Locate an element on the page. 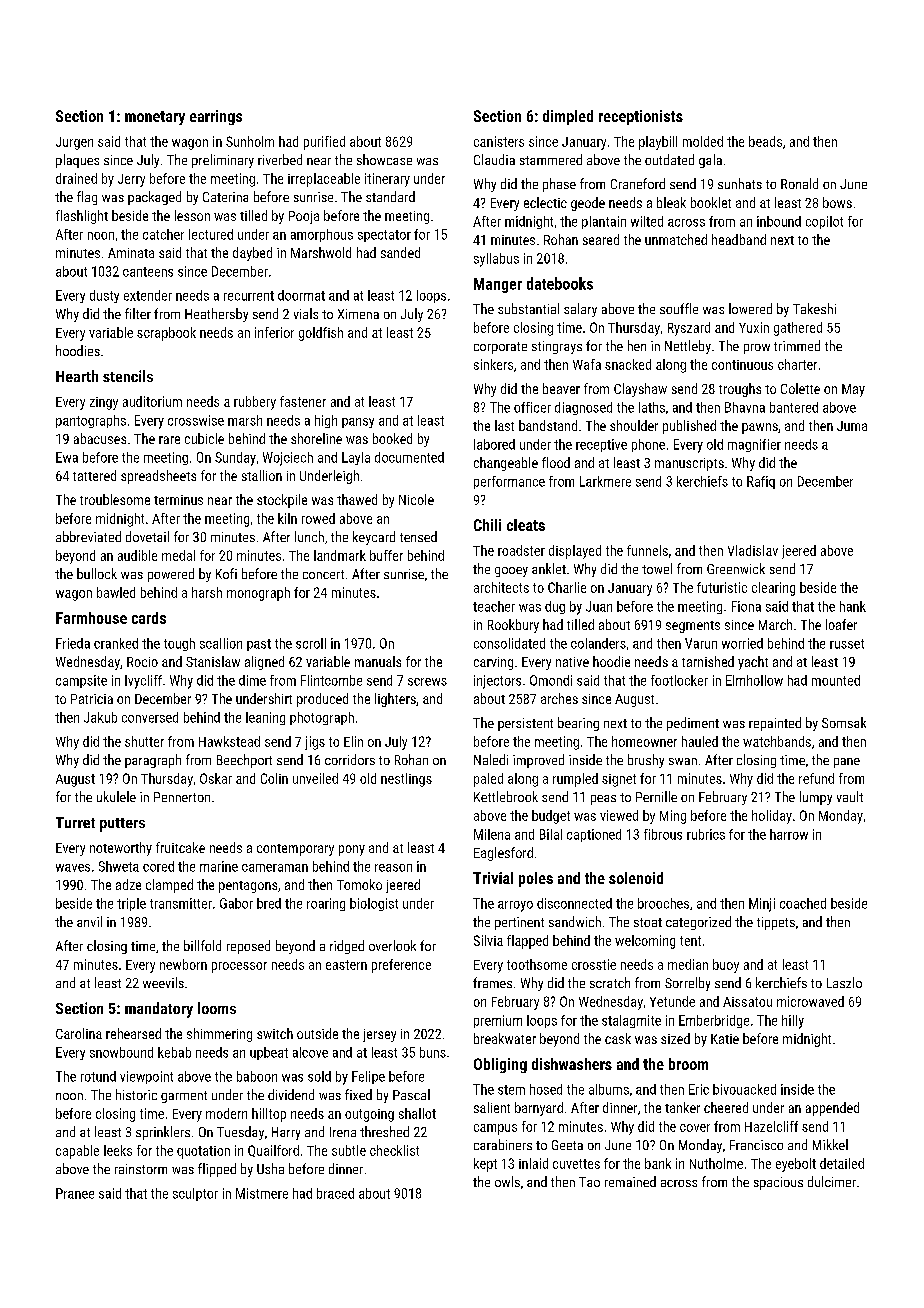  sculptor is located at coordinates (195, 1194).
